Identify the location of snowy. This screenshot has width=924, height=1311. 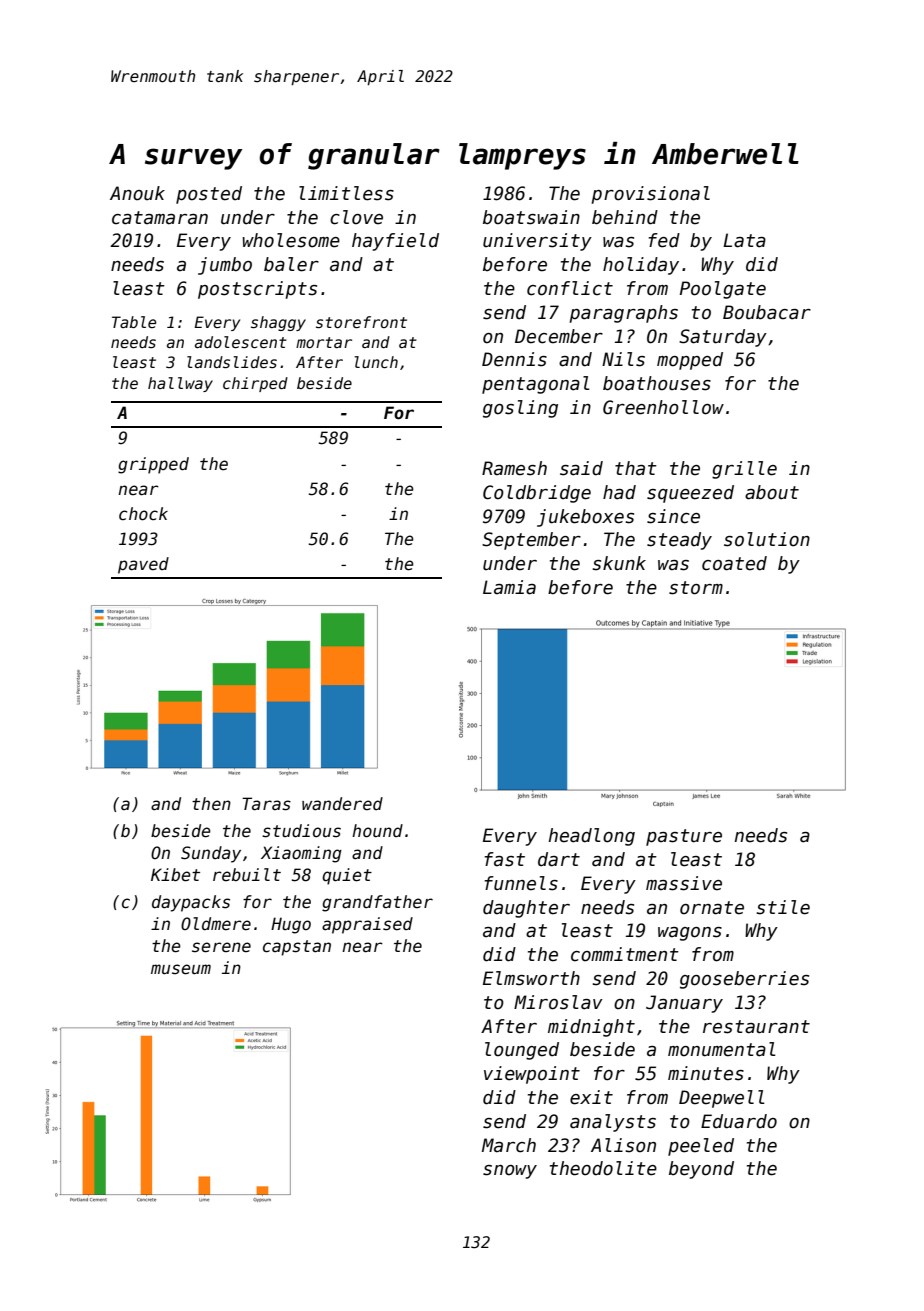
(510, 1172).
